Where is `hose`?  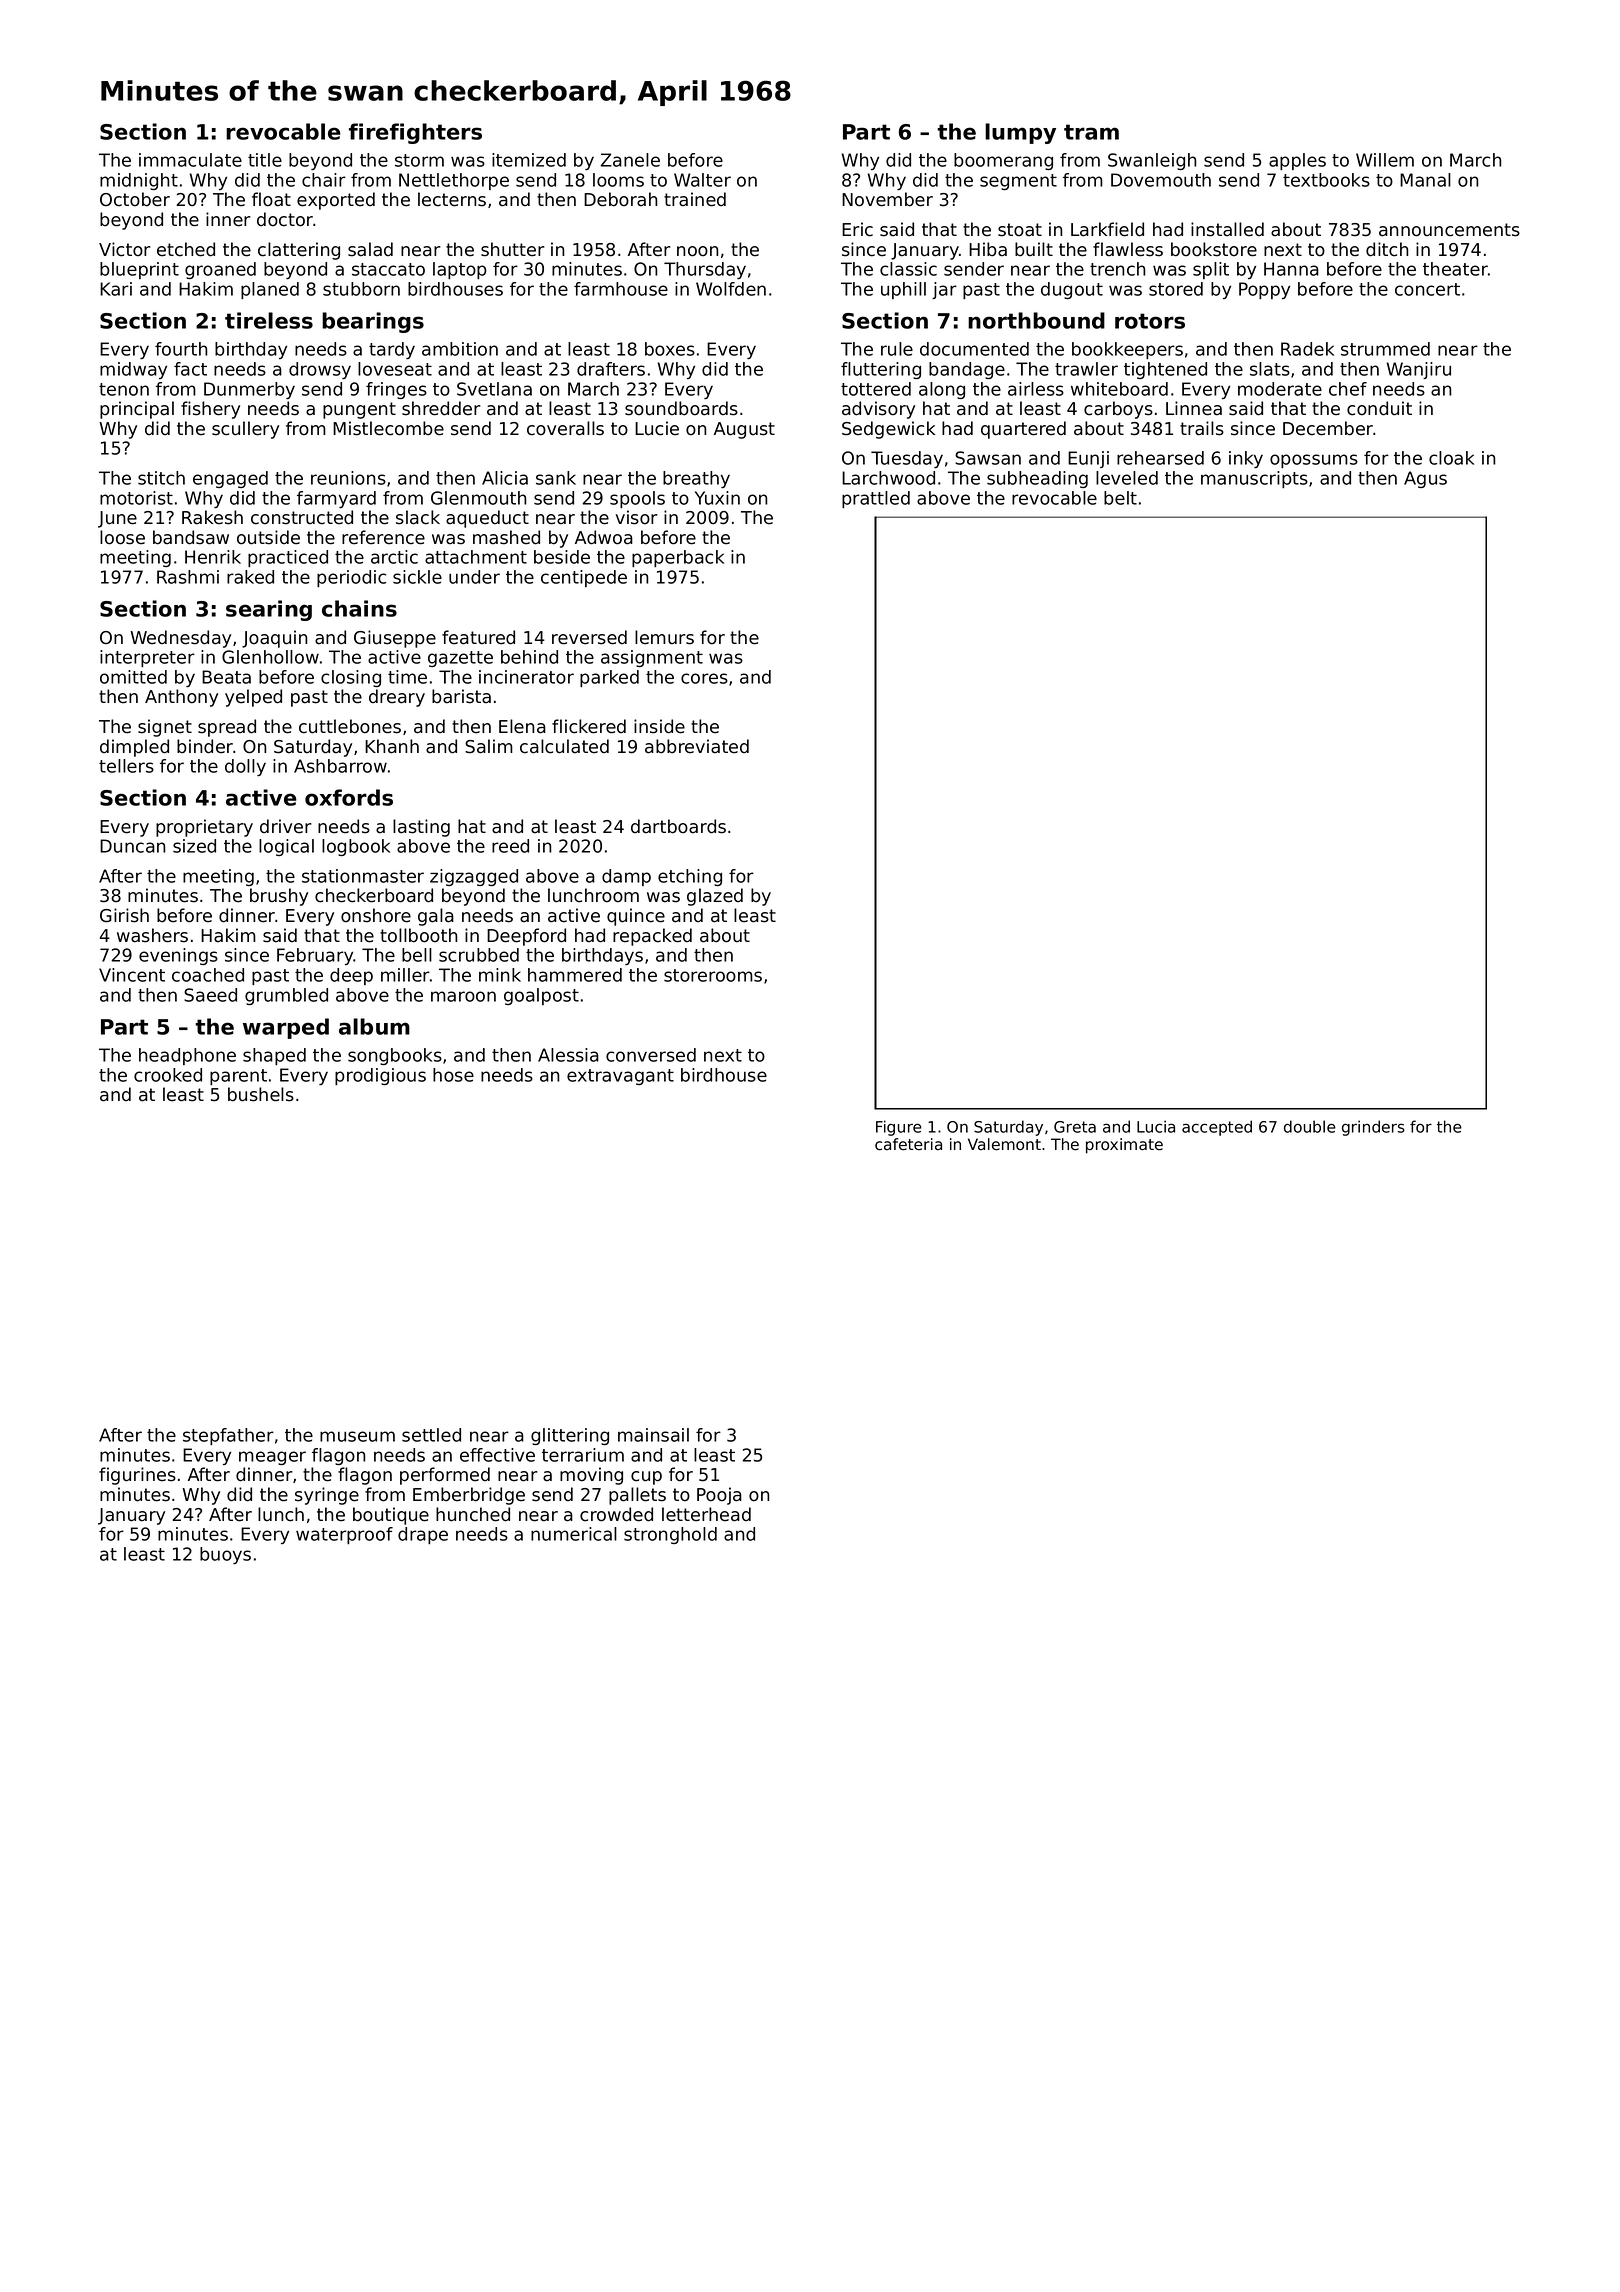 hose is located at coordinates (453, 1075).
